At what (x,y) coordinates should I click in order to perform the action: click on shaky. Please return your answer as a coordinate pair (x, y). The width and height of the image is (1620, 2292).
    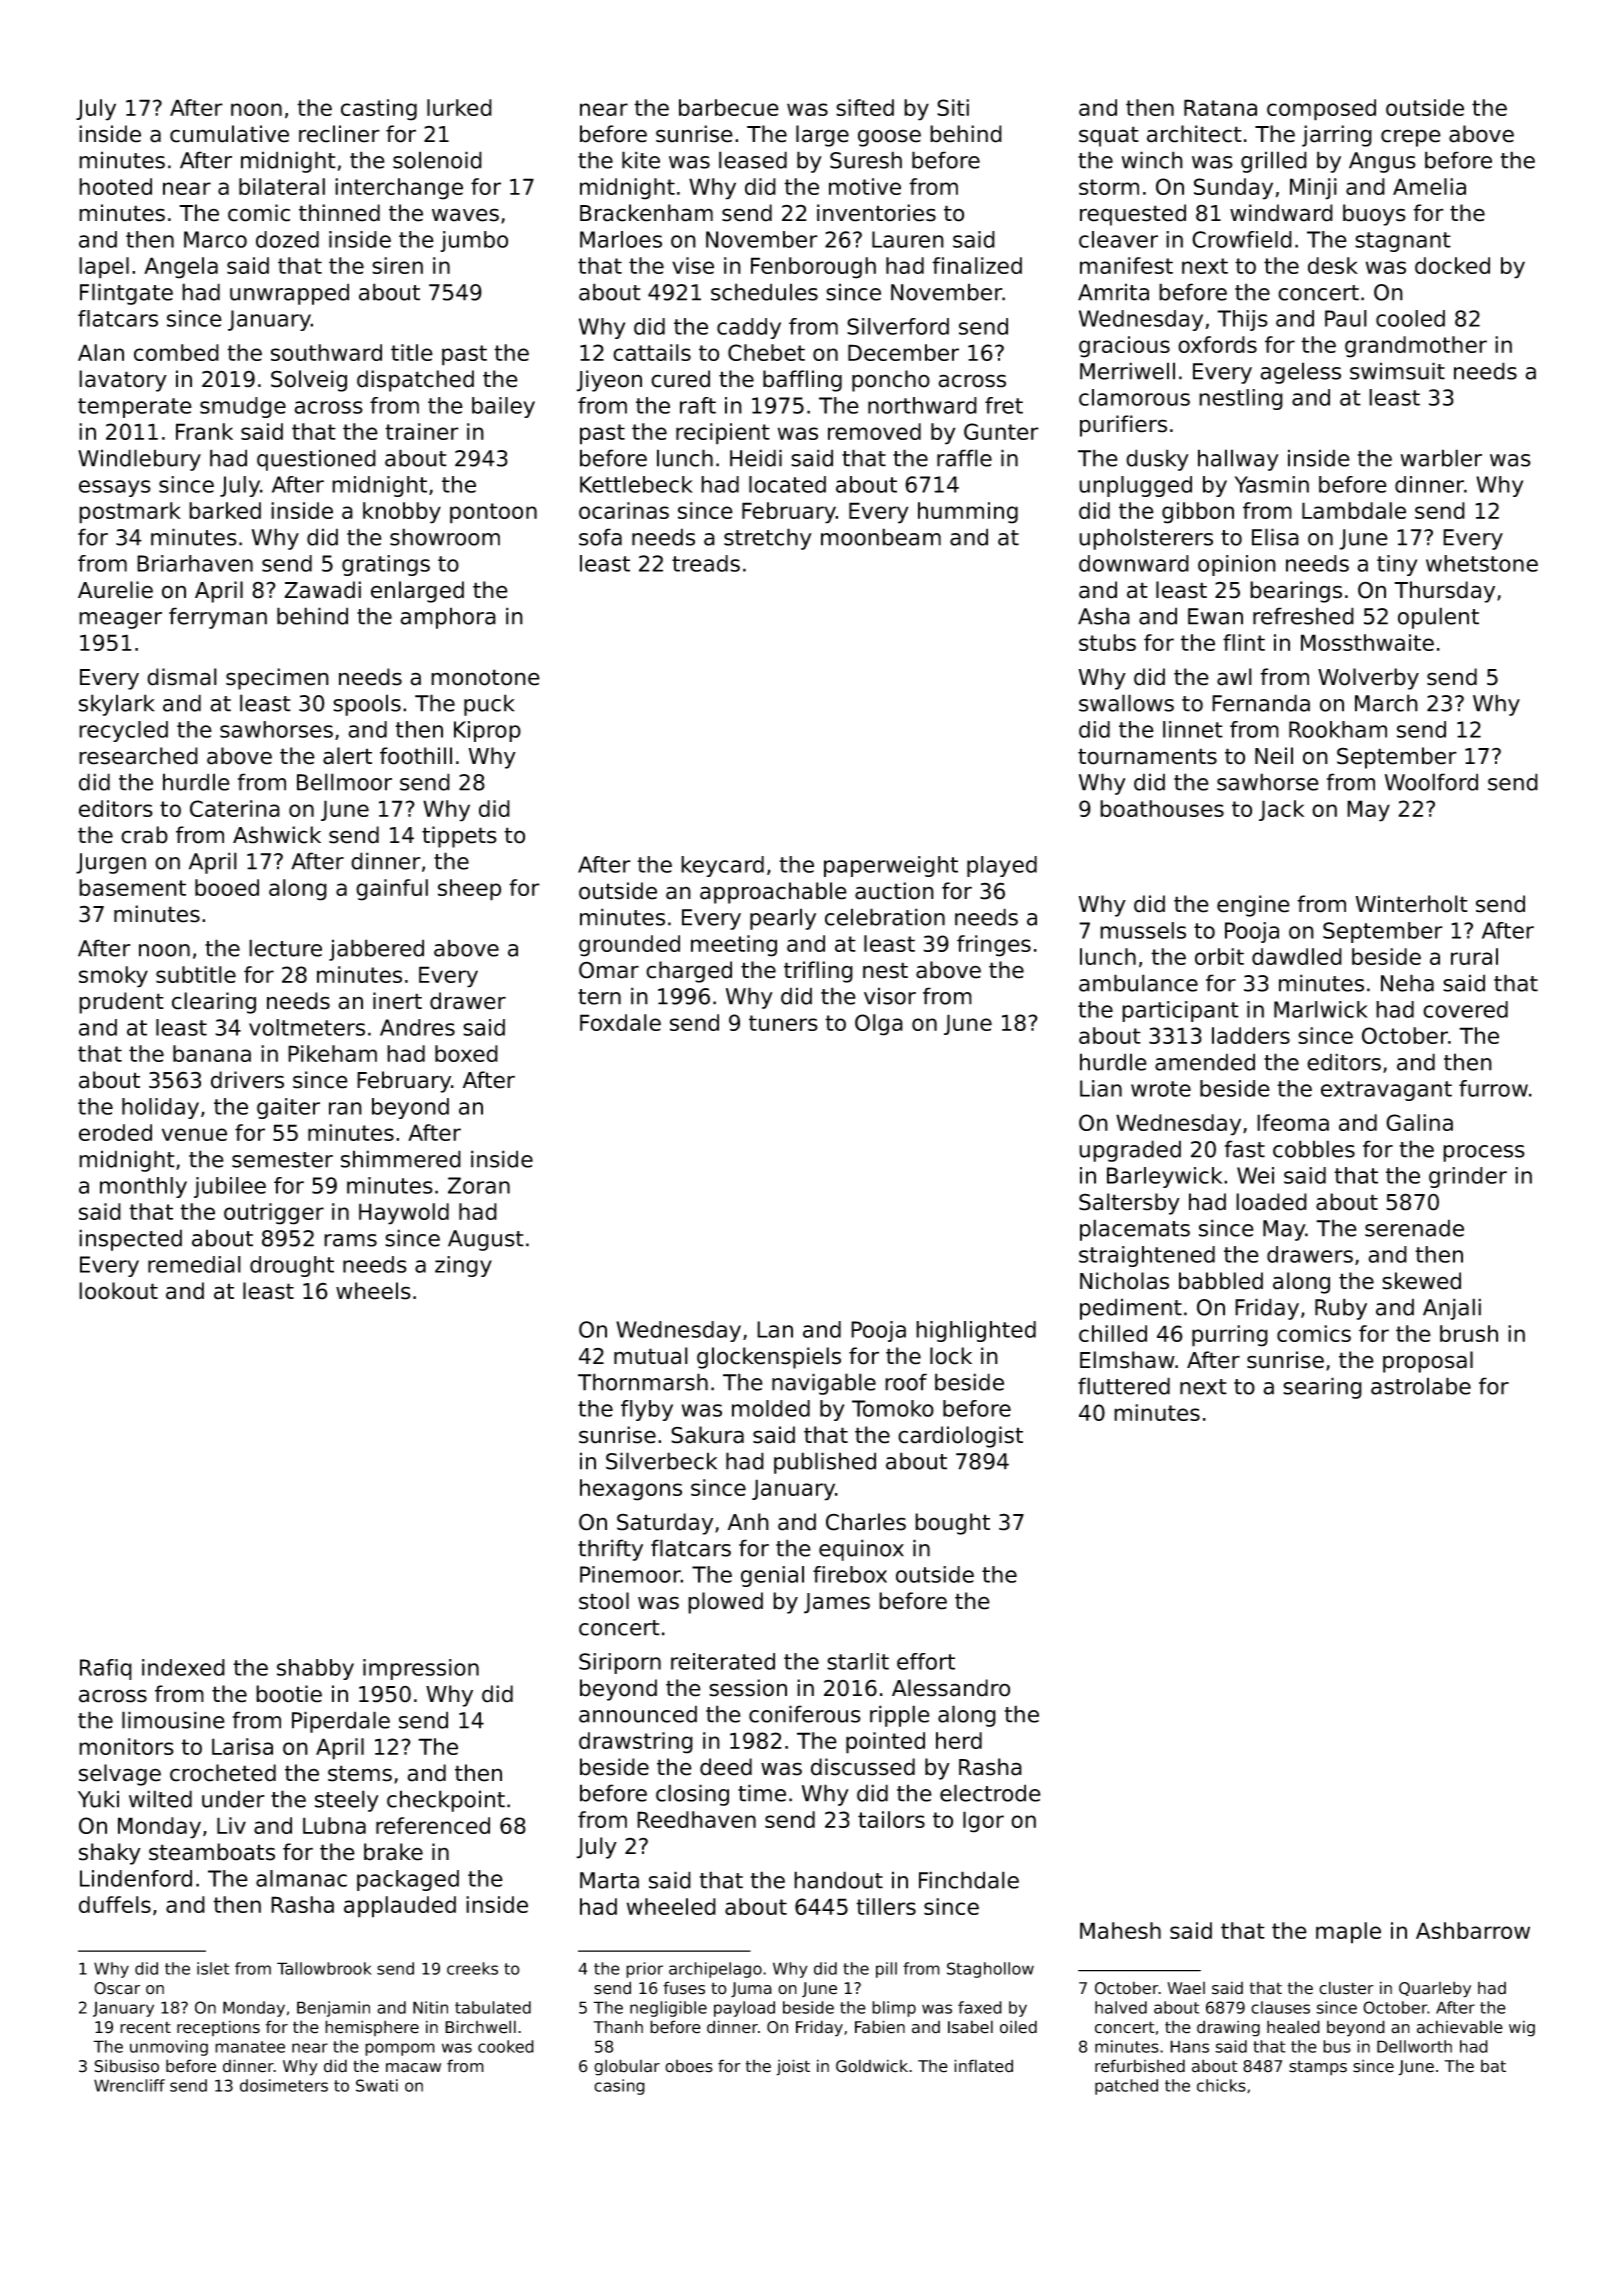
    Looking at the image, I should click on (110, 1854).
